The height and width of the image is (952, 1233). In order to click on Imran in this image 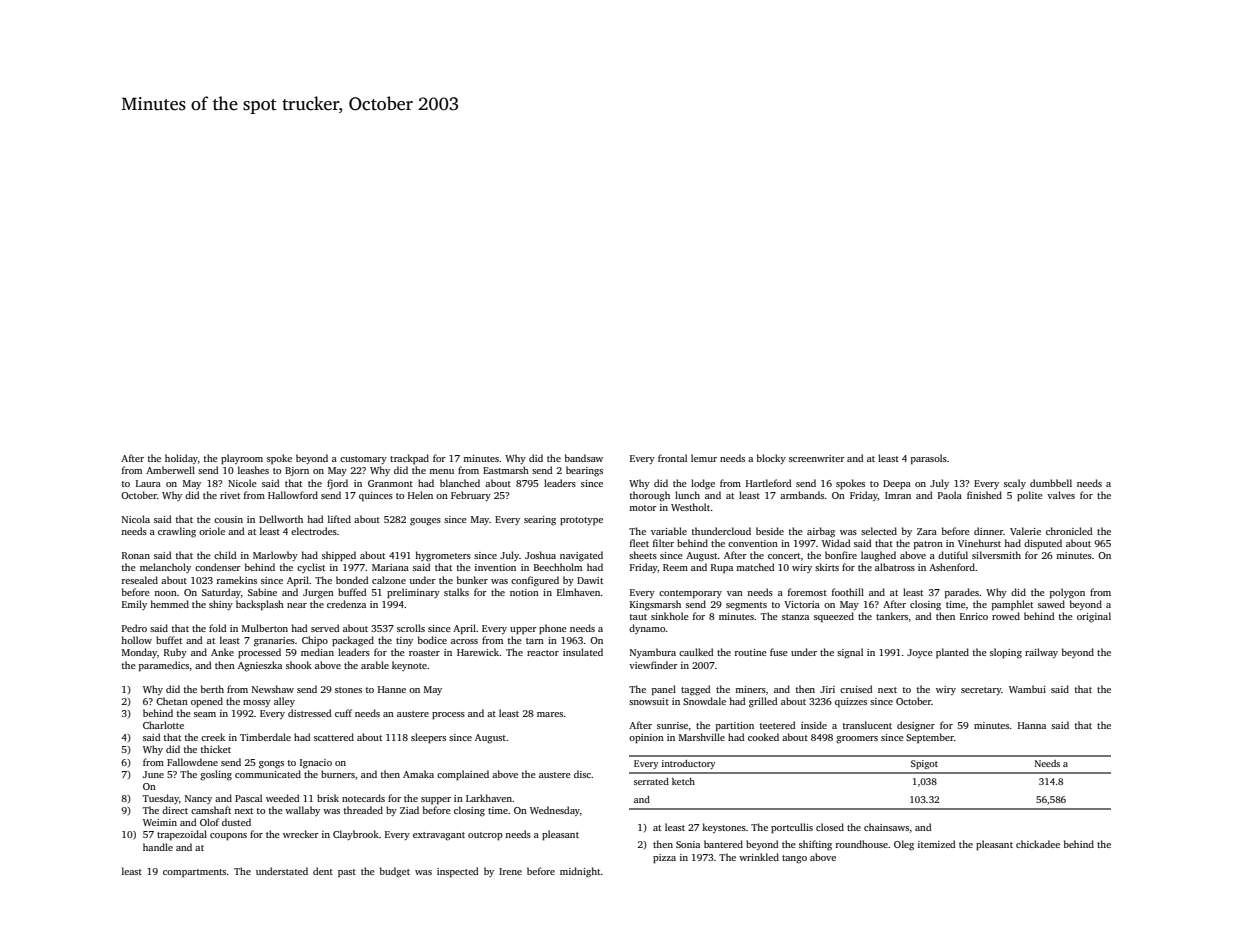, I will do `click(898, 495)`.
